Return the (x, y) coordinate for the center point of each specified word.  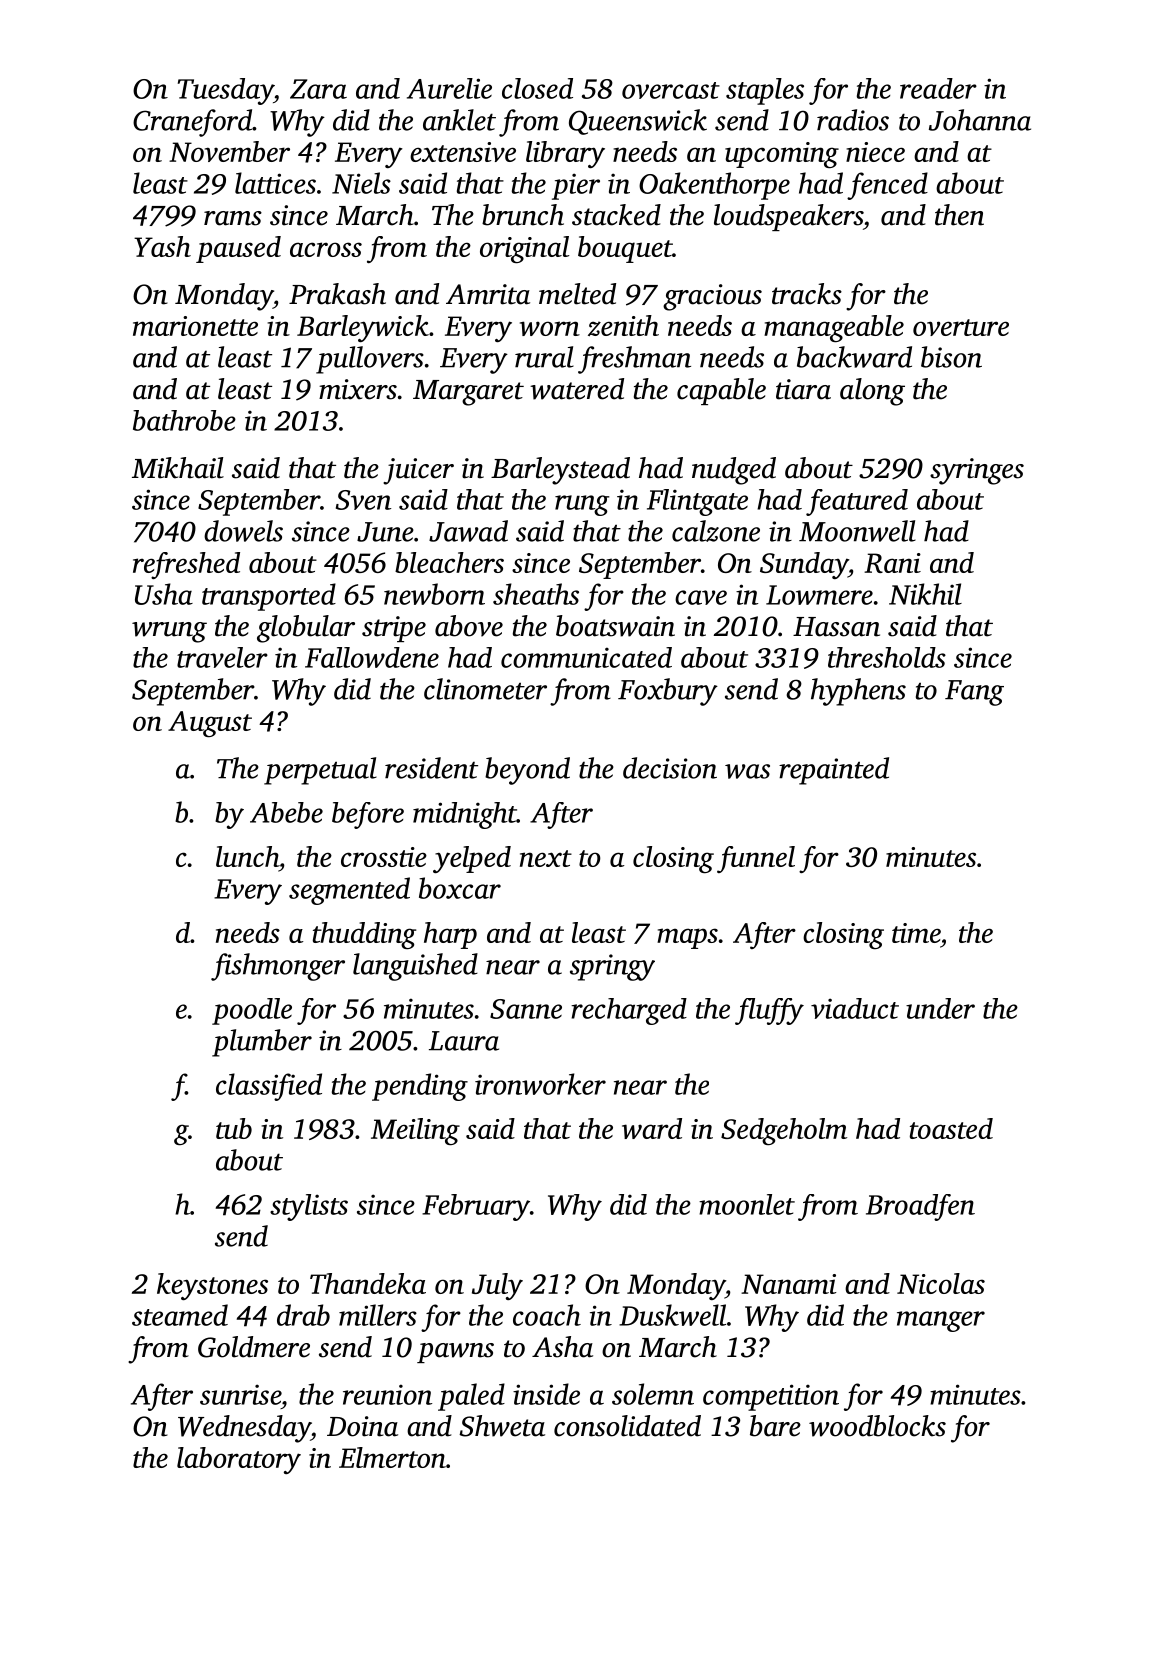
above (469, 626)
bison (951, 357)
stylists (309, 1207)
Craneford (192, 123)
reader (938, 88)
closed (537, 88)
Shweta (502, 1426)
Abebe (286, 812)
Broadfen (920, 1207)
